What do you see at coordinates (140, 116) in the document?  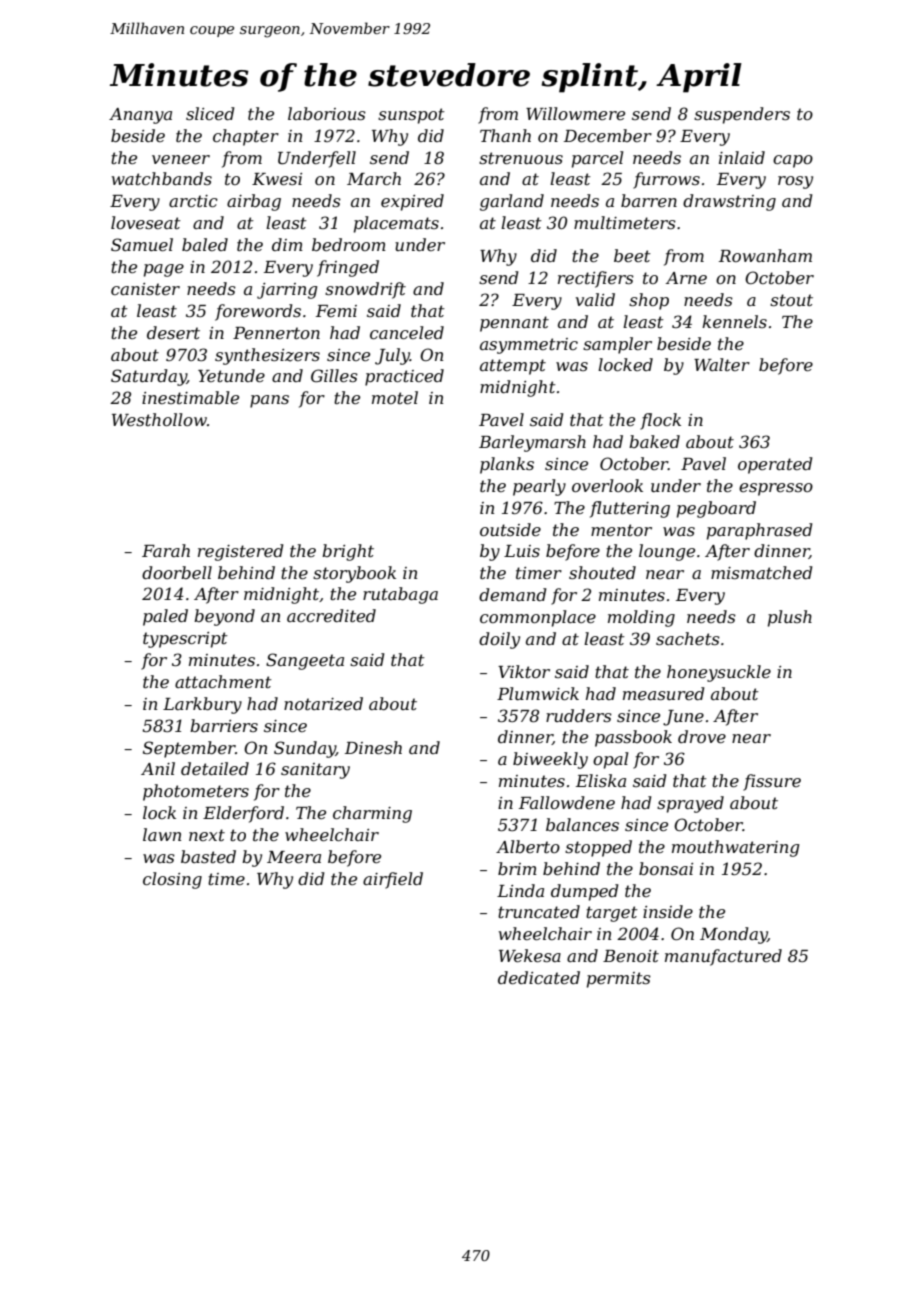 I see `Ananya` at bounding box center [140, 116].
